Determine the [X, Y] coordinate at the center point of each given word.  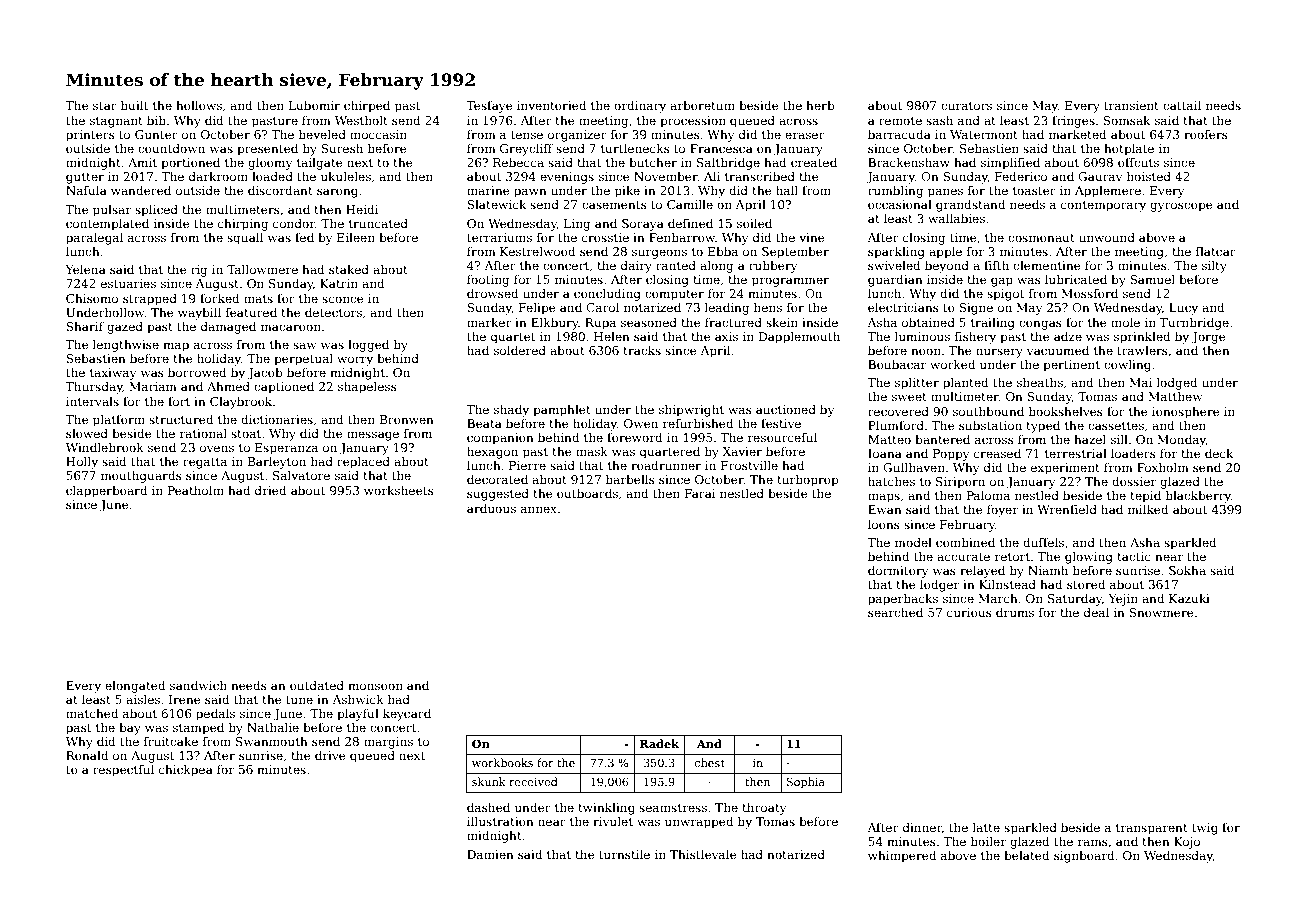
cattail [1182, 105]
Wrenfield [1067, 509]
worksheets [399, 490]
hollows [199, 105]
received [533, 781]
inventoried [551, 105]
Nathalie [273, 727]
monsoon [375, 686]
